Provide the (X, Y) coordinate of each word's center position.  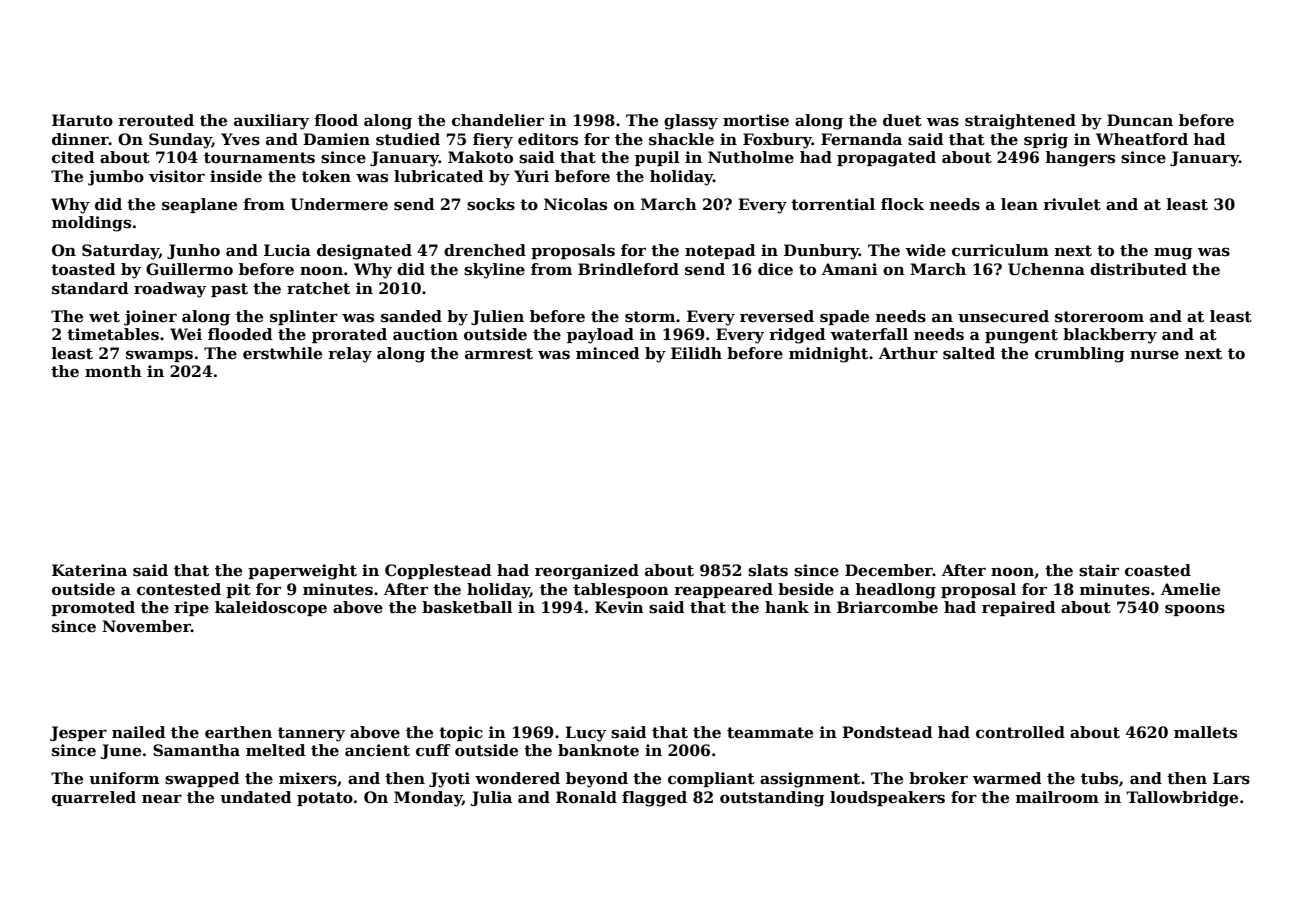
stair (1099, 570)
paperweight (302, 572)
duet (902, 120)
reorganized (587, 572)
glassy (691, 122)
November (146, 626)
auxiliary (271, 122)
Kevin (619, 607)
